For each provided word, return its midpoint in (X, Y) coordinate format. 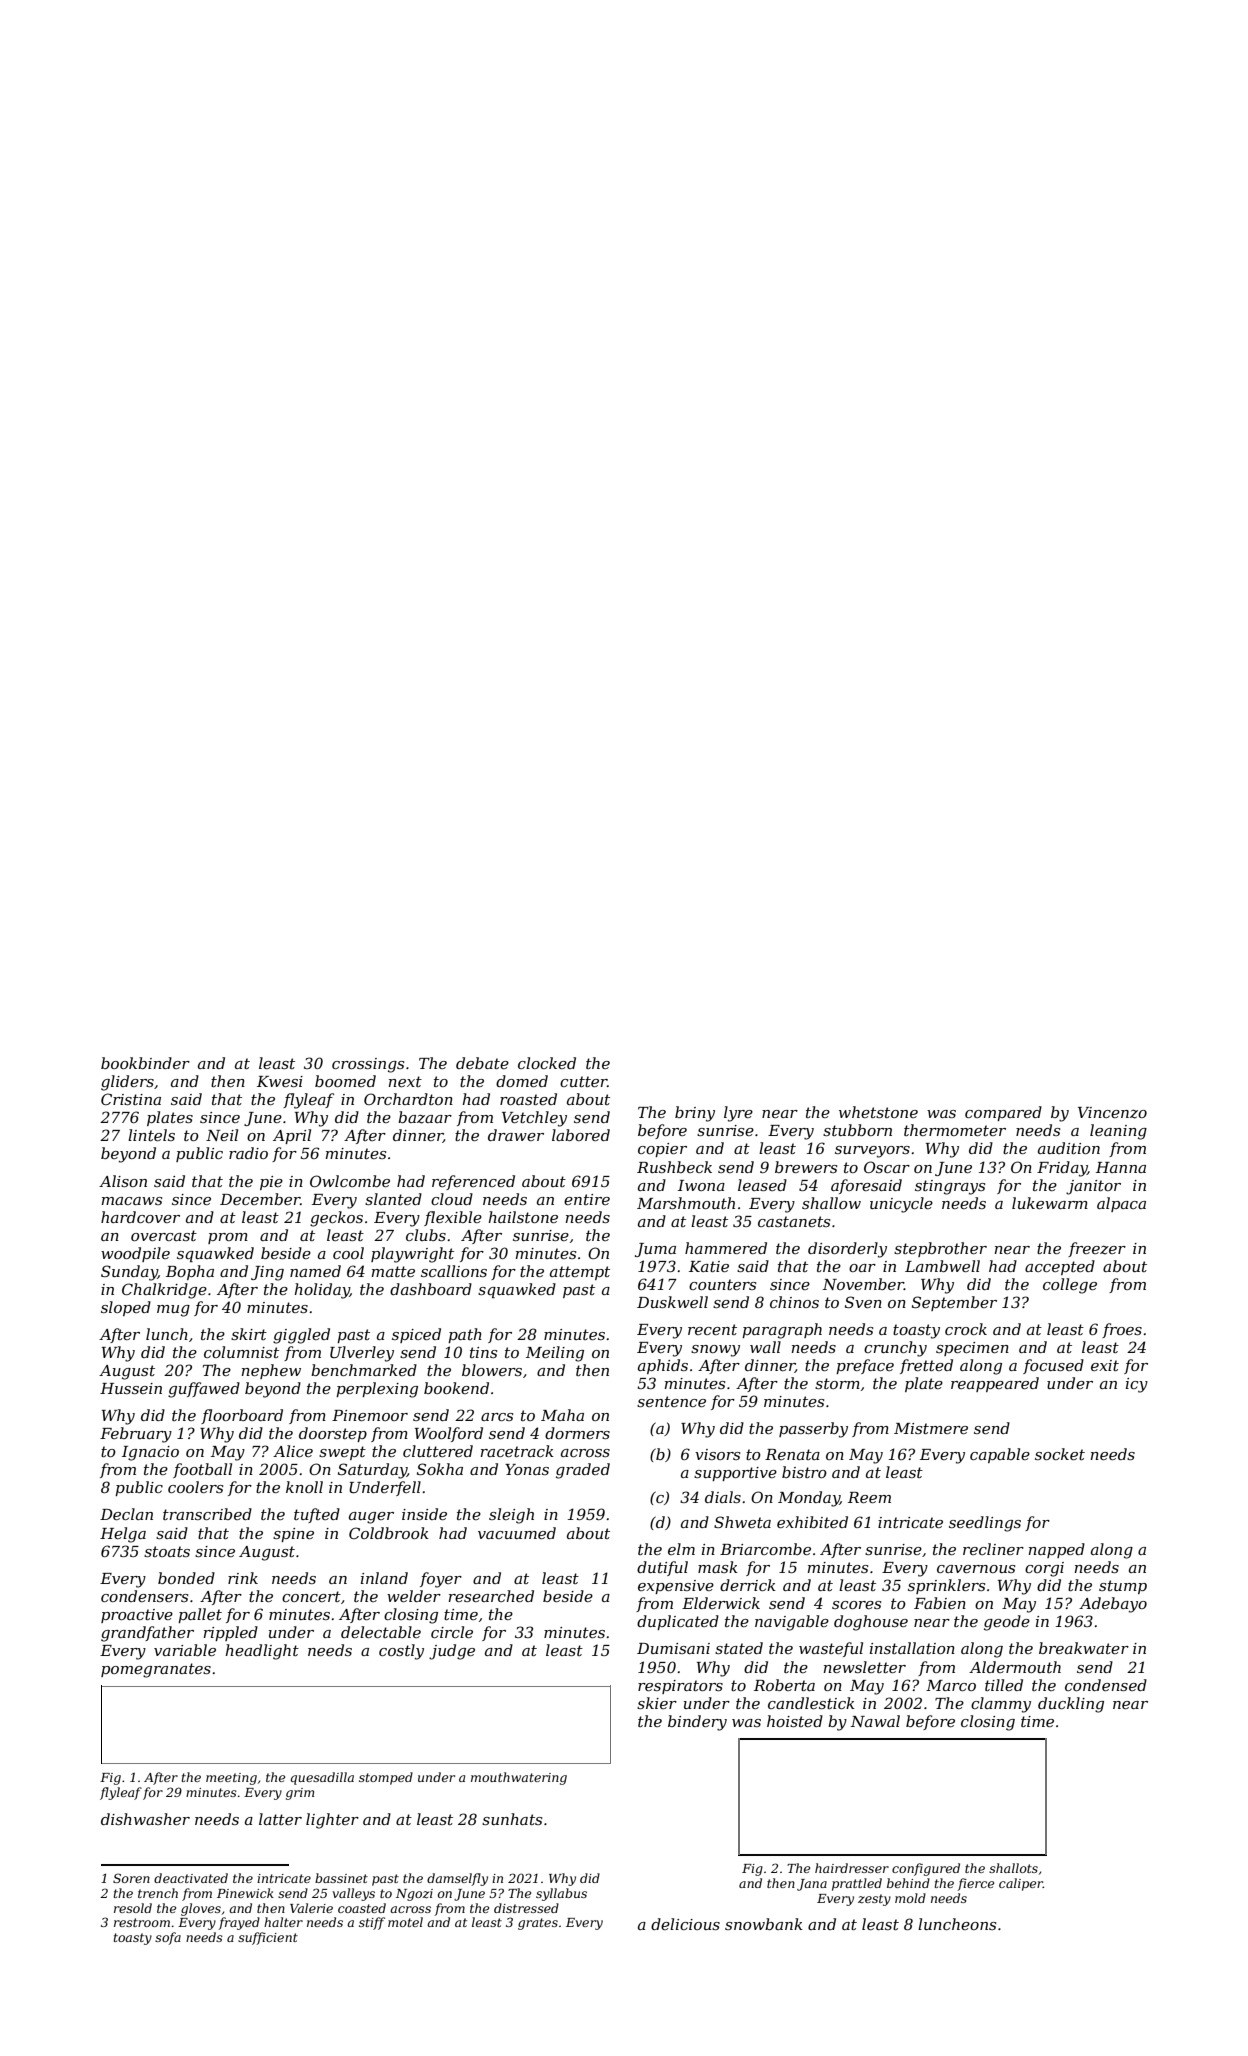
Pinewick (245, 1893)
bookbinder (145, 1063)
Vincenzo (1112, 1113)
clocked (547, 1063)
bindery (697, 1723)
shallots (1013, 1868)
